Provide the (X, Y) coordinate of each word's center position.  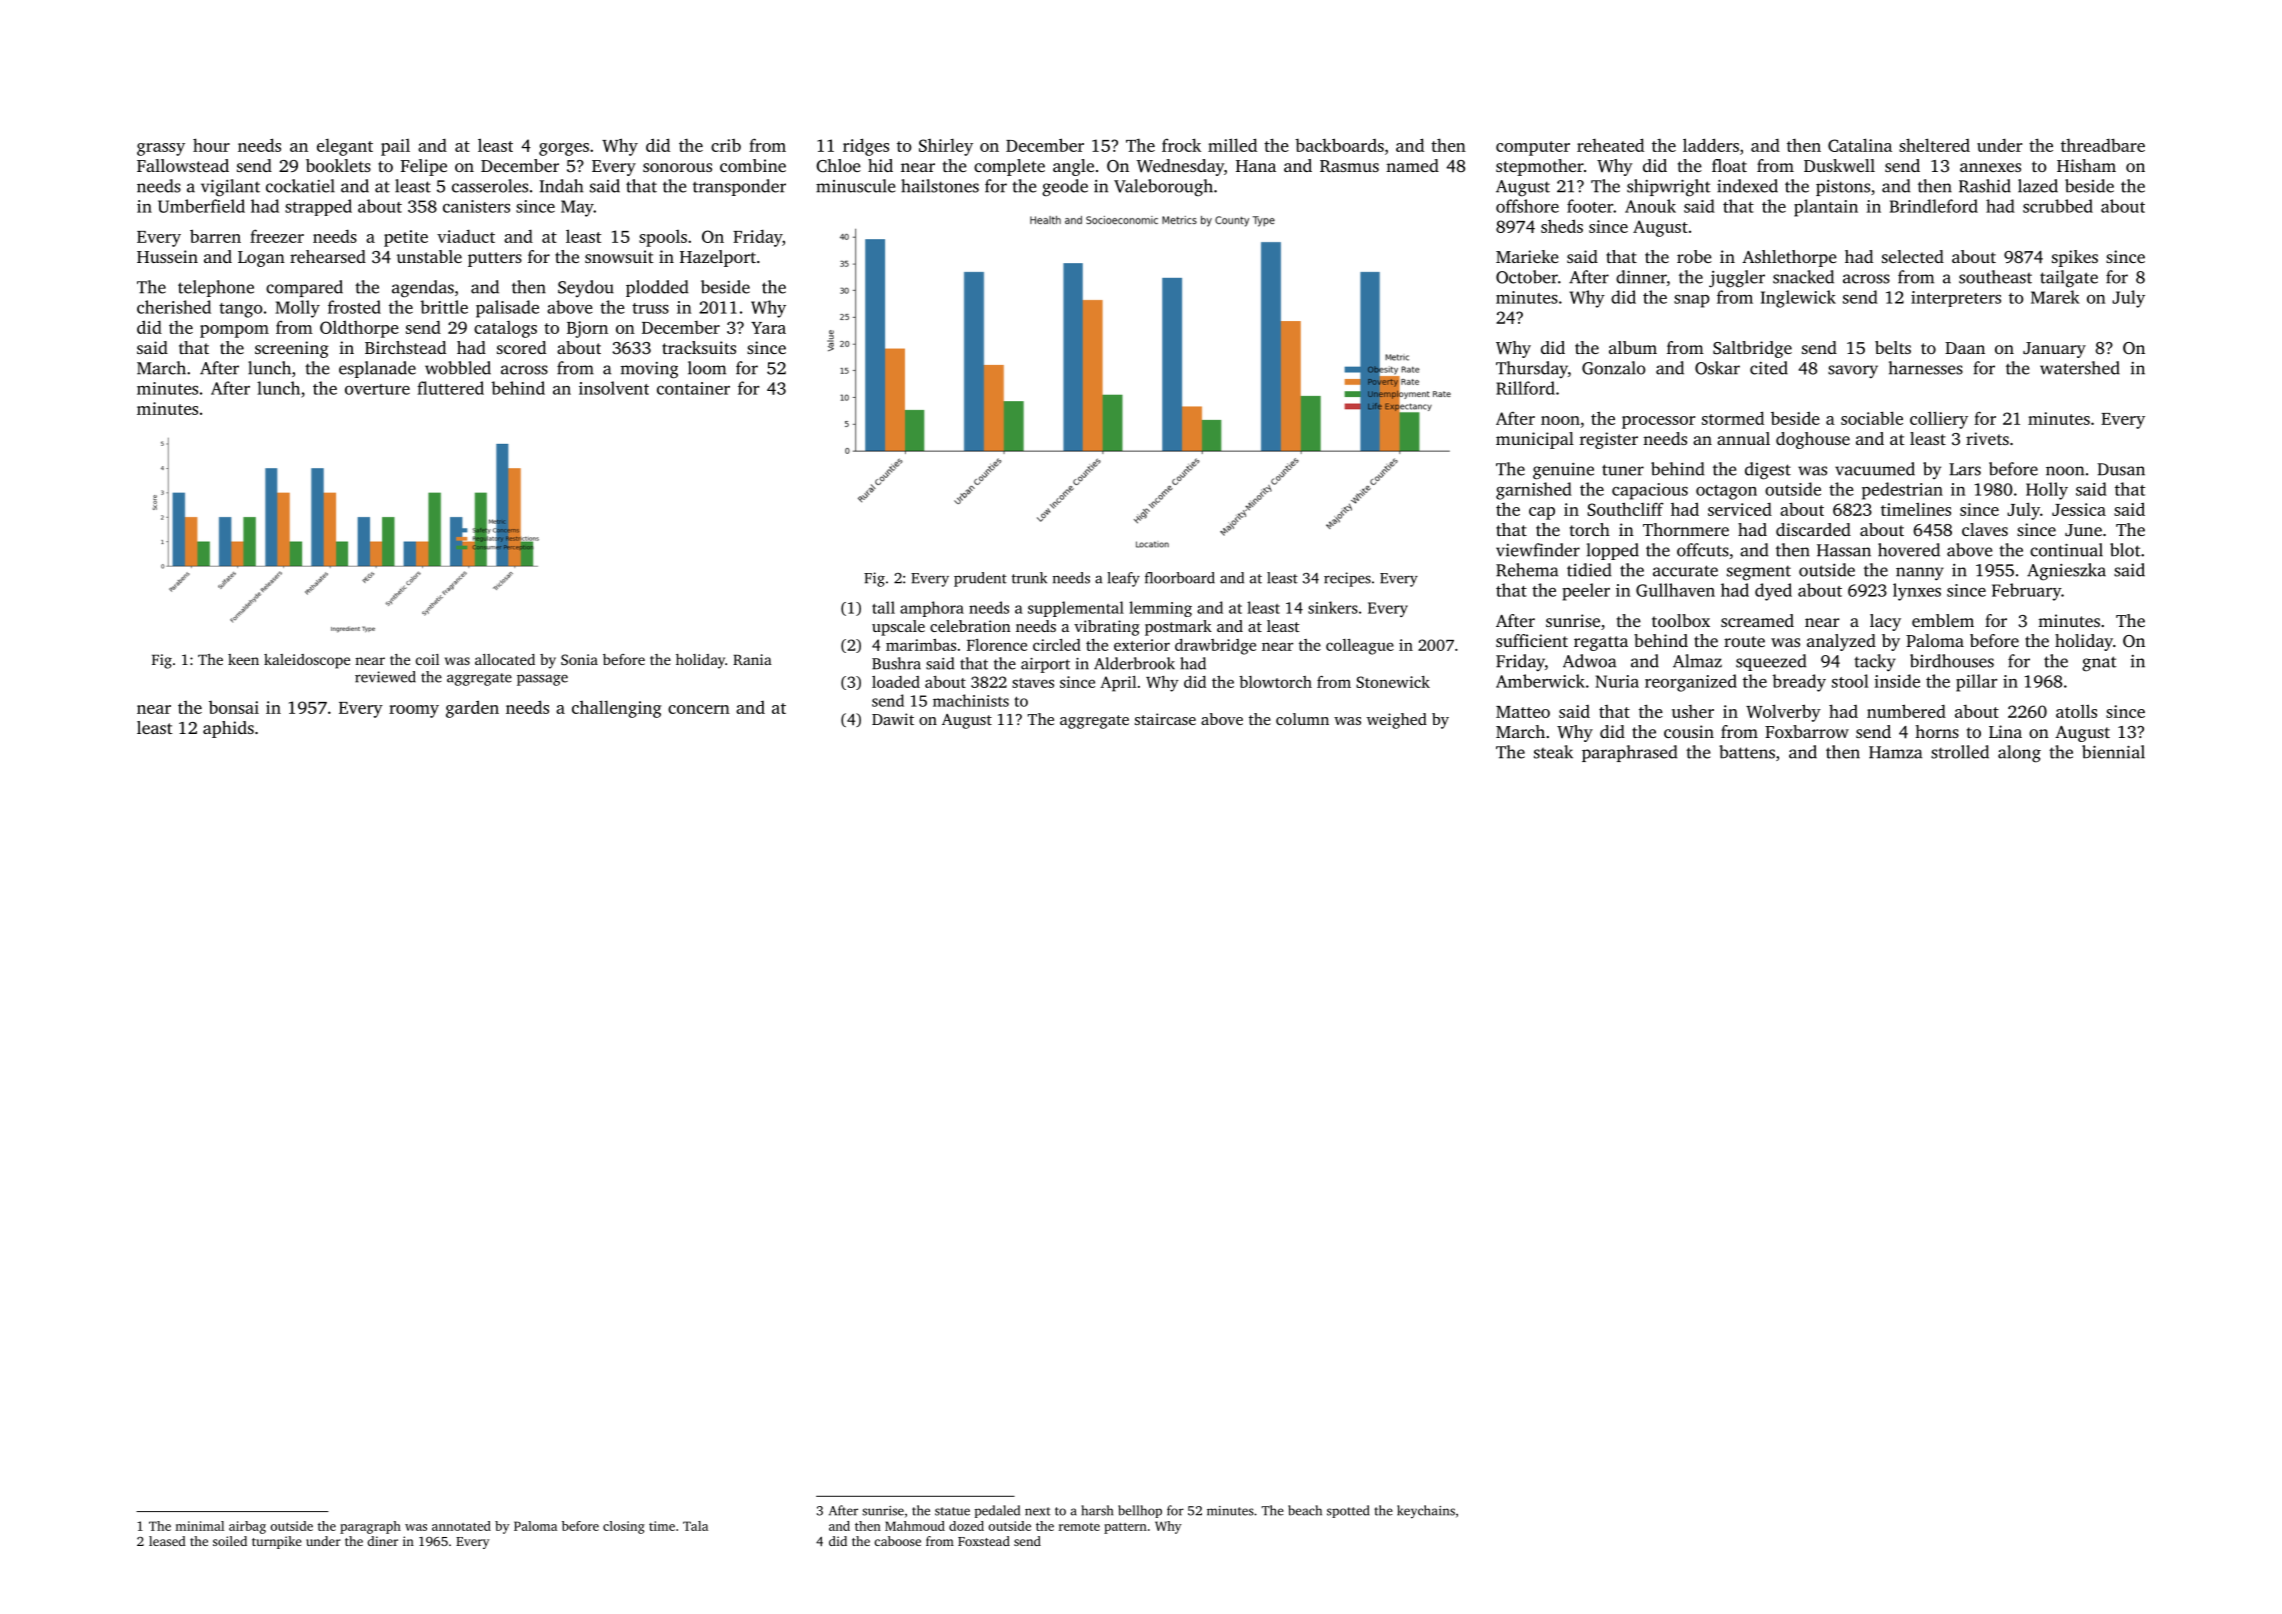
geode (1065, 188)
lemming (1160, 609)
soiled (230, 1541)
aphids (228, 729)
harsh (1097, 1510)
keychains (1426, 1511)
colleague (1360, 647)
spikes (2075, 258)
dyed (1773, 592)
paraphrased (1630, 753)
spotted (1348, 1511)
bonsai (234, 707)
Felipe (424, 167)
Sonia (579, 659)
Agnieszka (2066, 572)
